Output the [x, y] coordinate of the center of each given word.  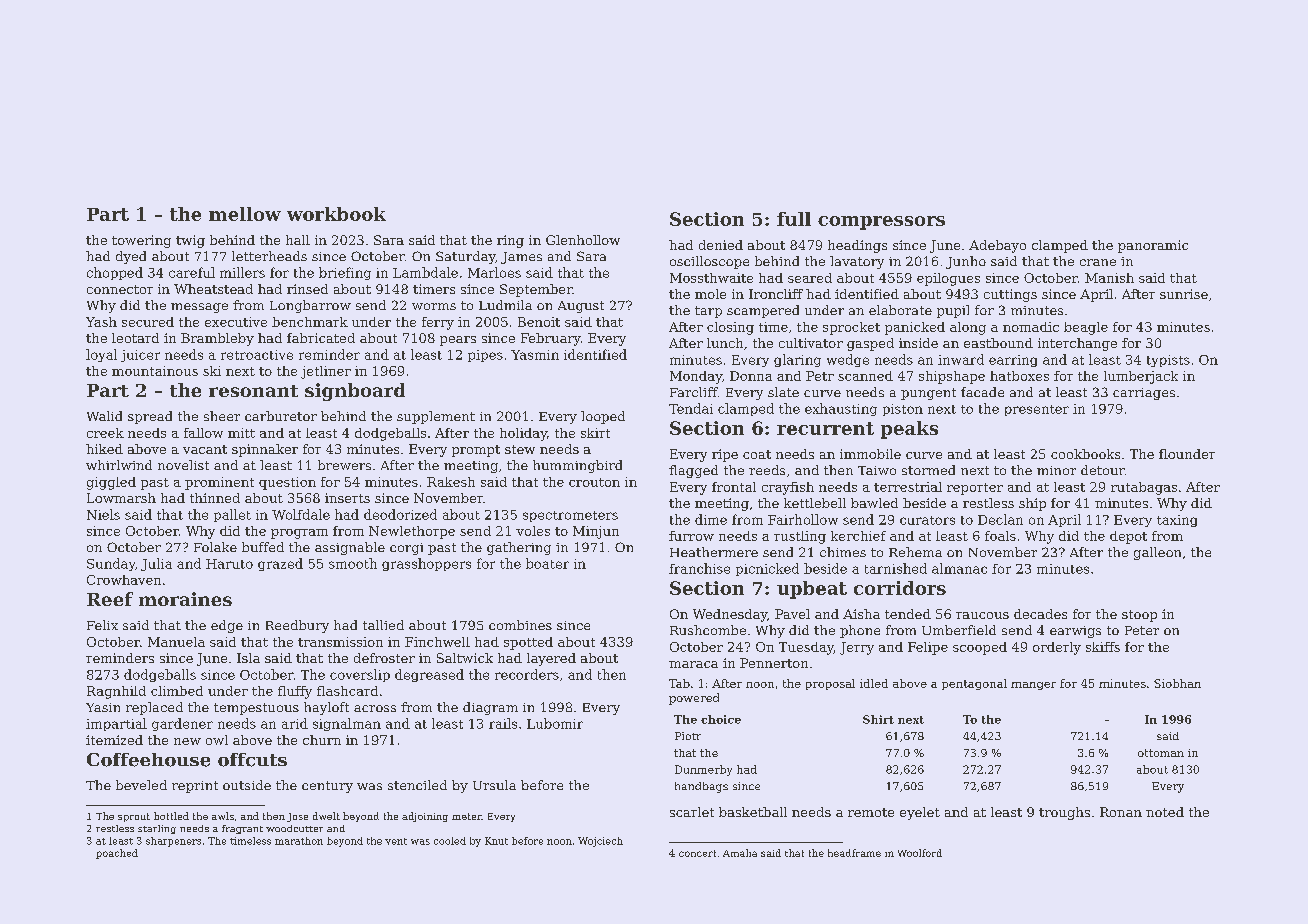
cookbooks [1085, 454]
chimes [843, 552]
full [794, 219]
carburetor [281, 416]
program [299, 534]
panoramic [1153, 246]
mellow [245, 214]
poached [117, 854]
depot [1128, 537]
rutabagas [1144, 488]
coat [757, 454]
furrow [691, 536]
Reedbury [297, 626]
